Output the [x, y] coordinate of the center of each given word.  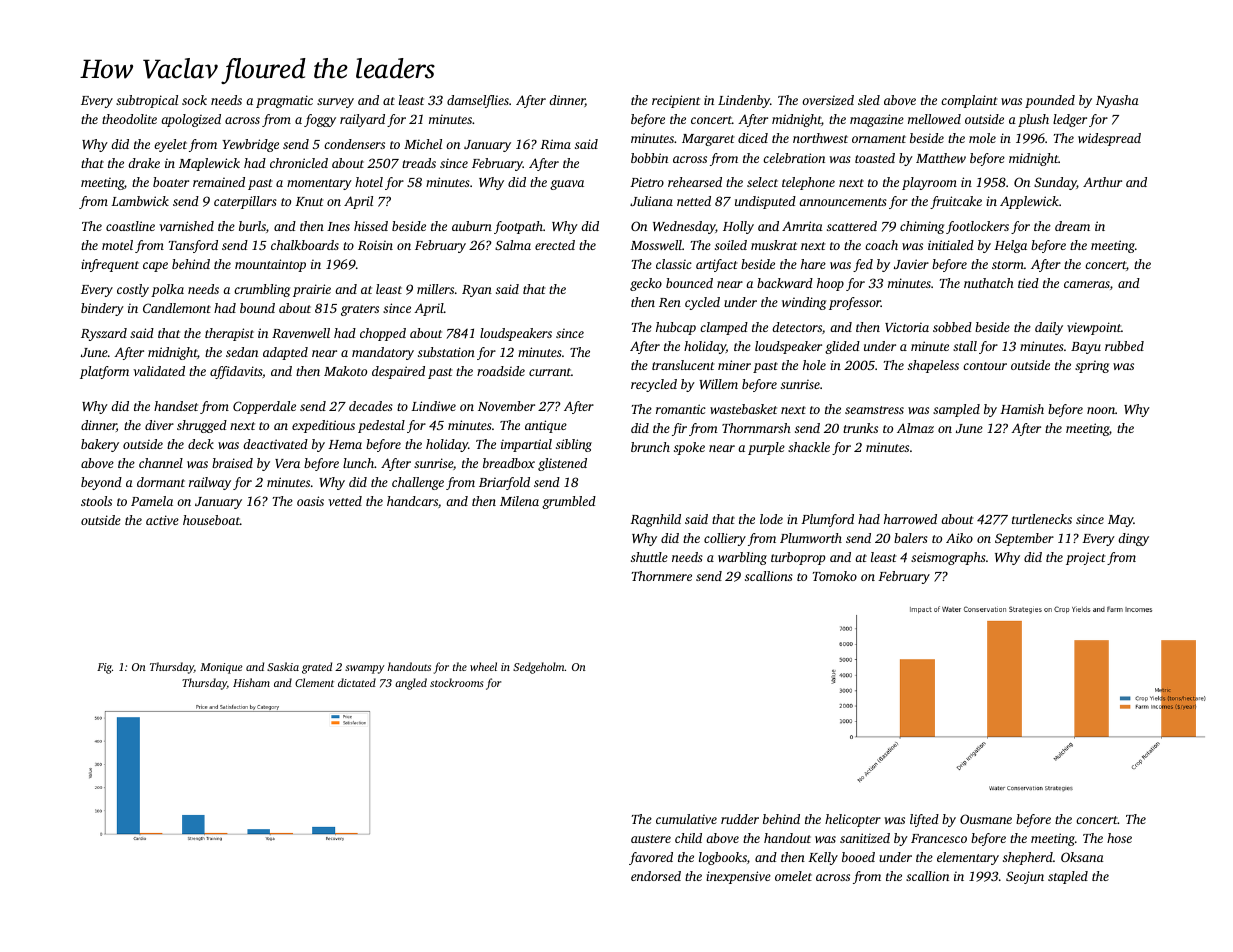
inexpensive [738, 877]
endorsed [656, 876]
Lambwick [140, 201]
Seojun [1025, 877]
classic [674, 264]
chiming [922, 227]
